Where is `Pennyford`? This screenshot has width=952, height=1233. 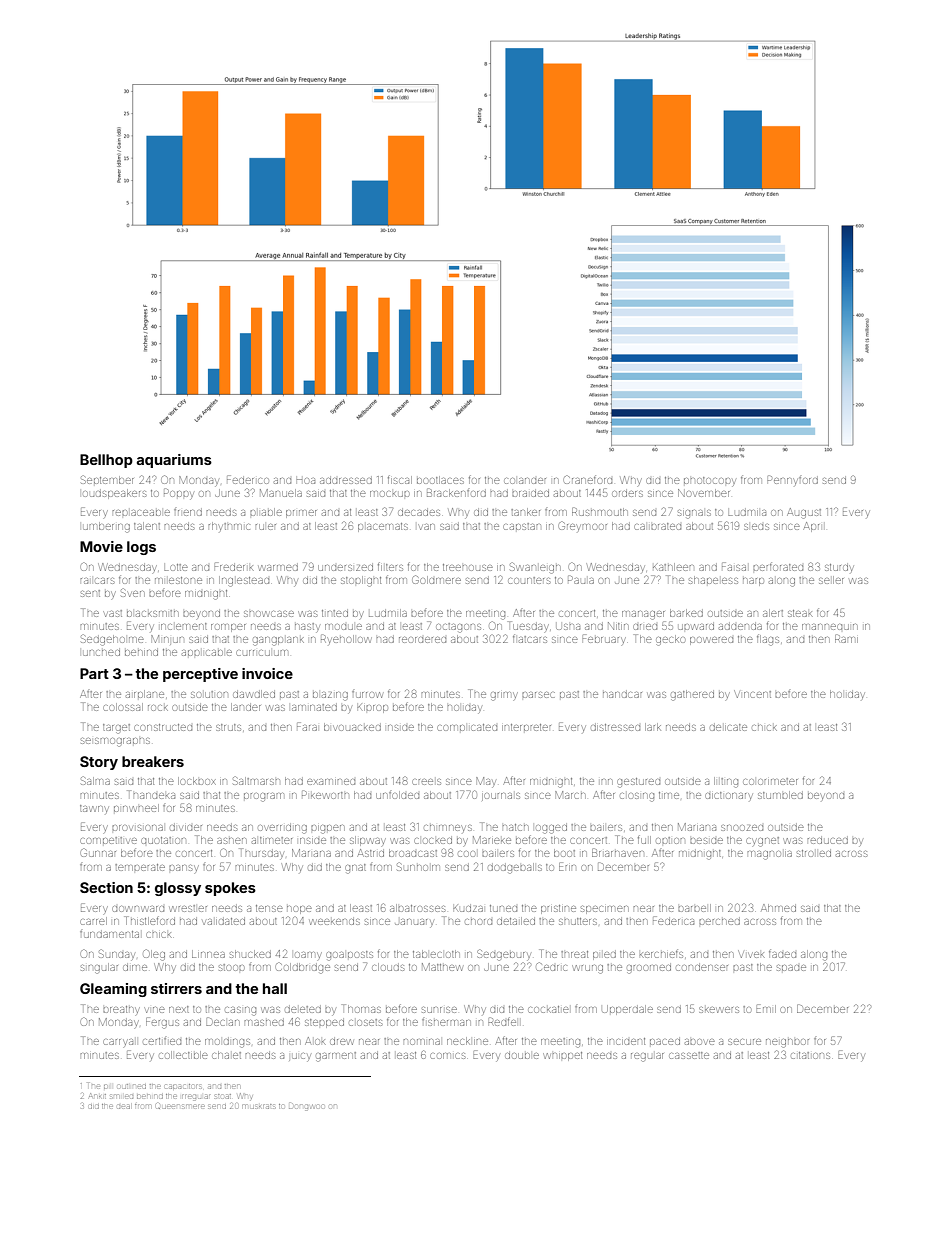
Pennyford is located at coordinates (792, 480).
